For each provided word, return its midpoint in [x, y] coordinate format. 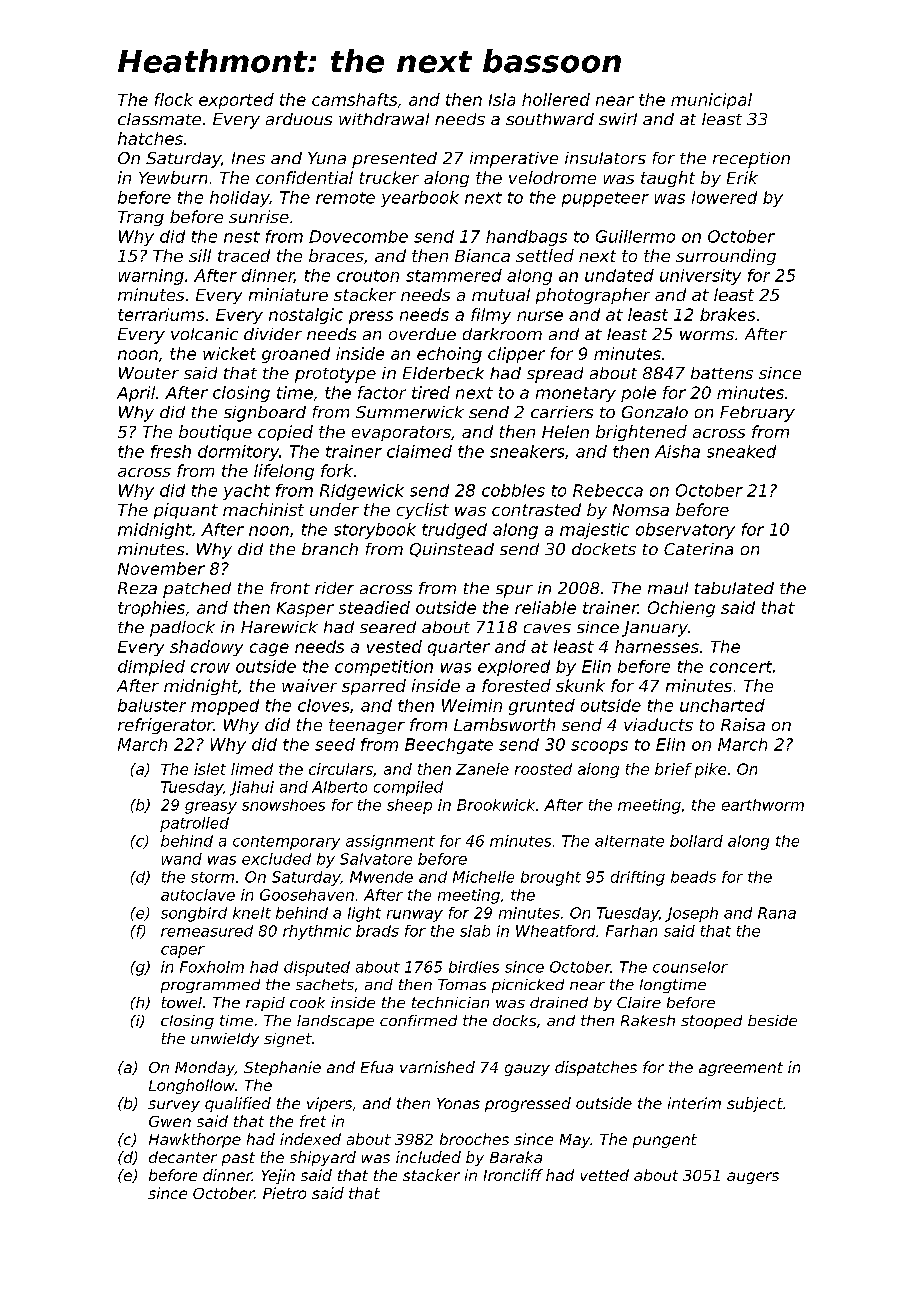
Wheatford [555, 931]
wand [182, 859]
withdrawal [384, 119]
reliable [545, 607]
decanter [183, 1157]
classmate [159, 119]
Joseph [691, 914]
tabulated [734, 588]
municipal [711, 101]
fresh [171, 451]
